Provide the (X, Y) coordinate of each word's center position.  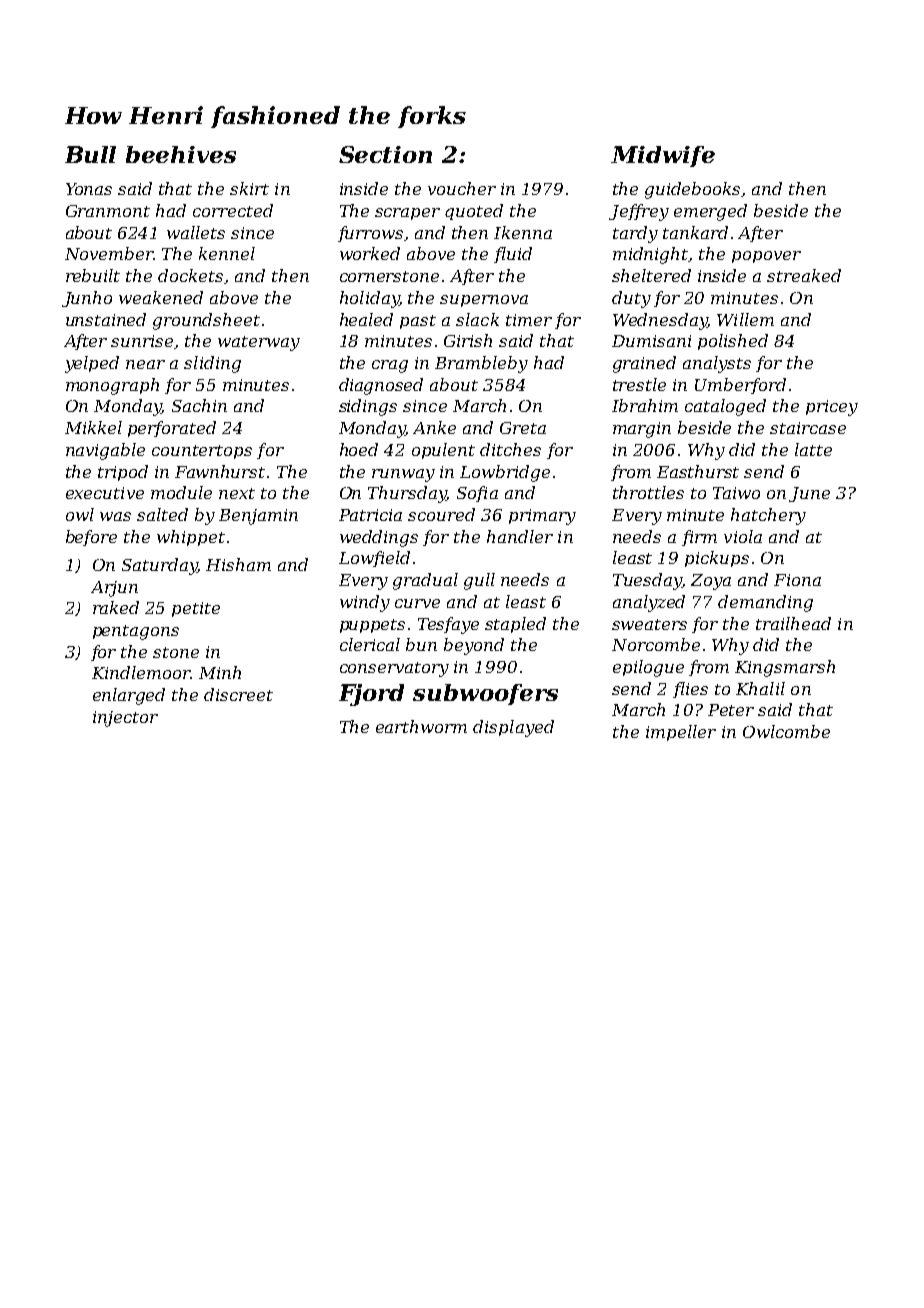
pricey (832, 408)
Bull (90, 154)
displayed (513, 728)
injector (125, 719)
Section (385, 154)
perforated (172, 429)
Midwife (663, 156)
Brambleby (481, 364)
